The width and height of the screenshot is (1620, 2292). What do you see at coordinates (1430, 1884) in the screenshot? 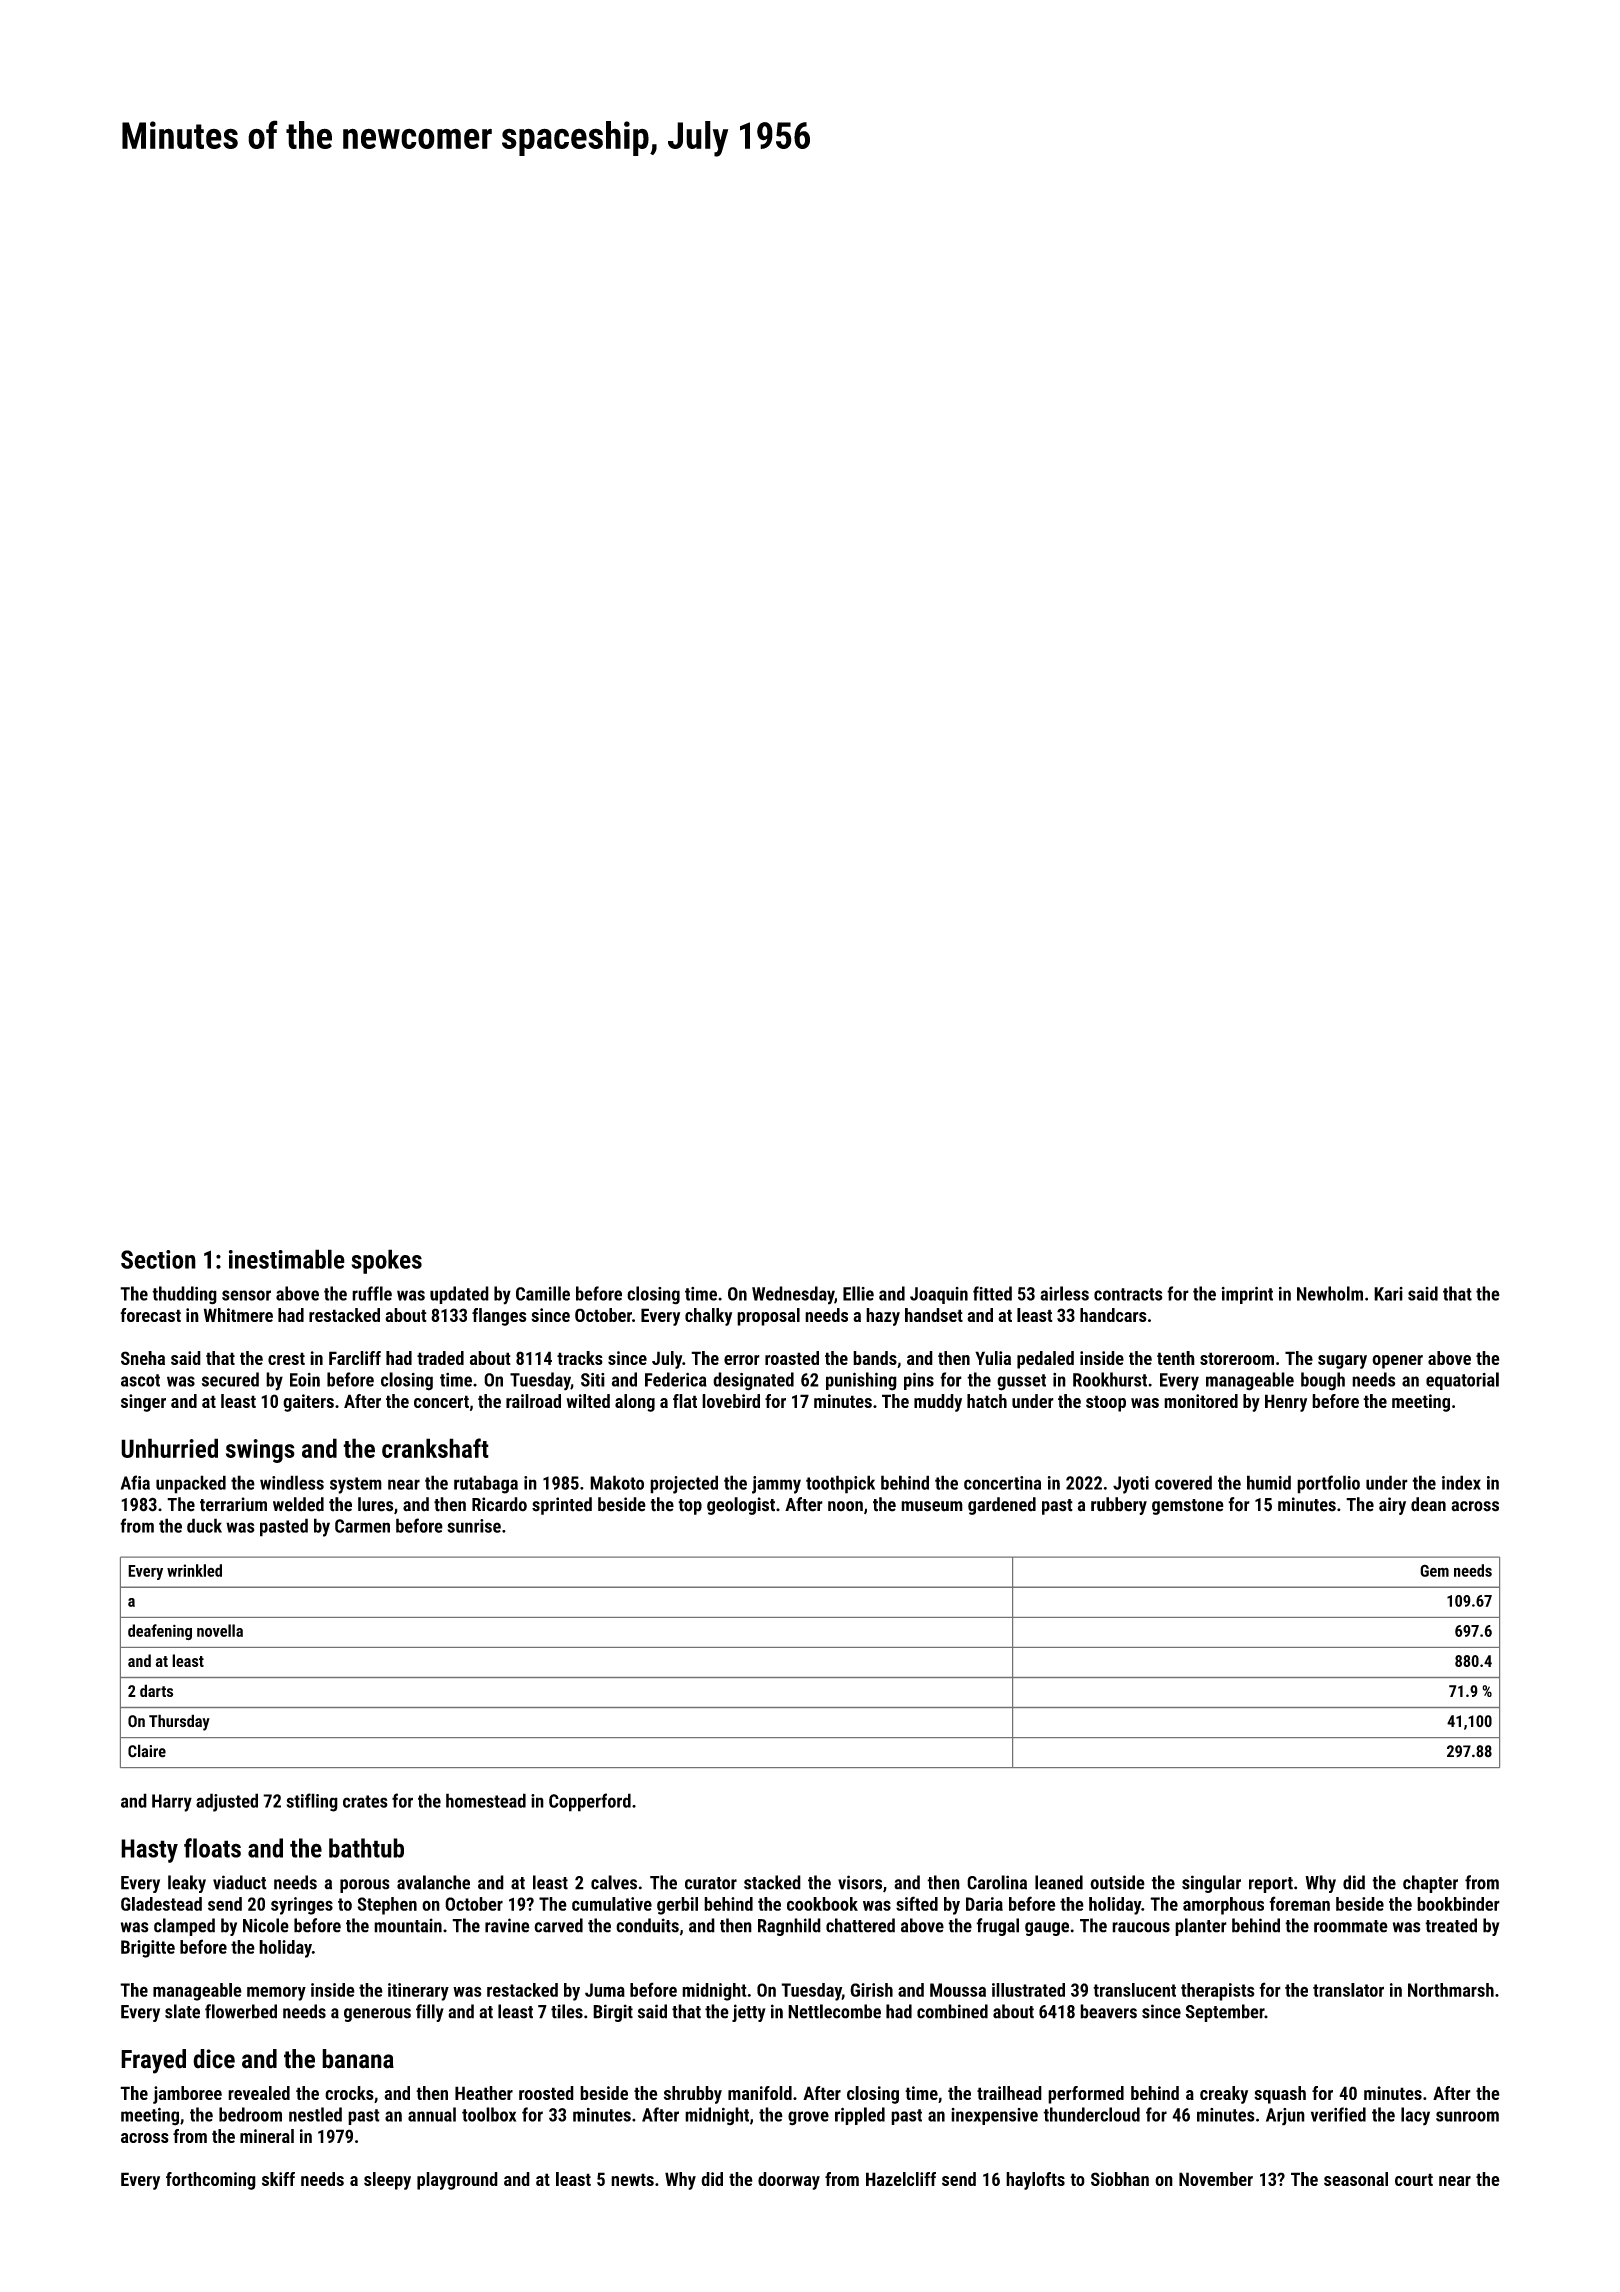
I see `chapter` at bounding box center [1430, 1884].
